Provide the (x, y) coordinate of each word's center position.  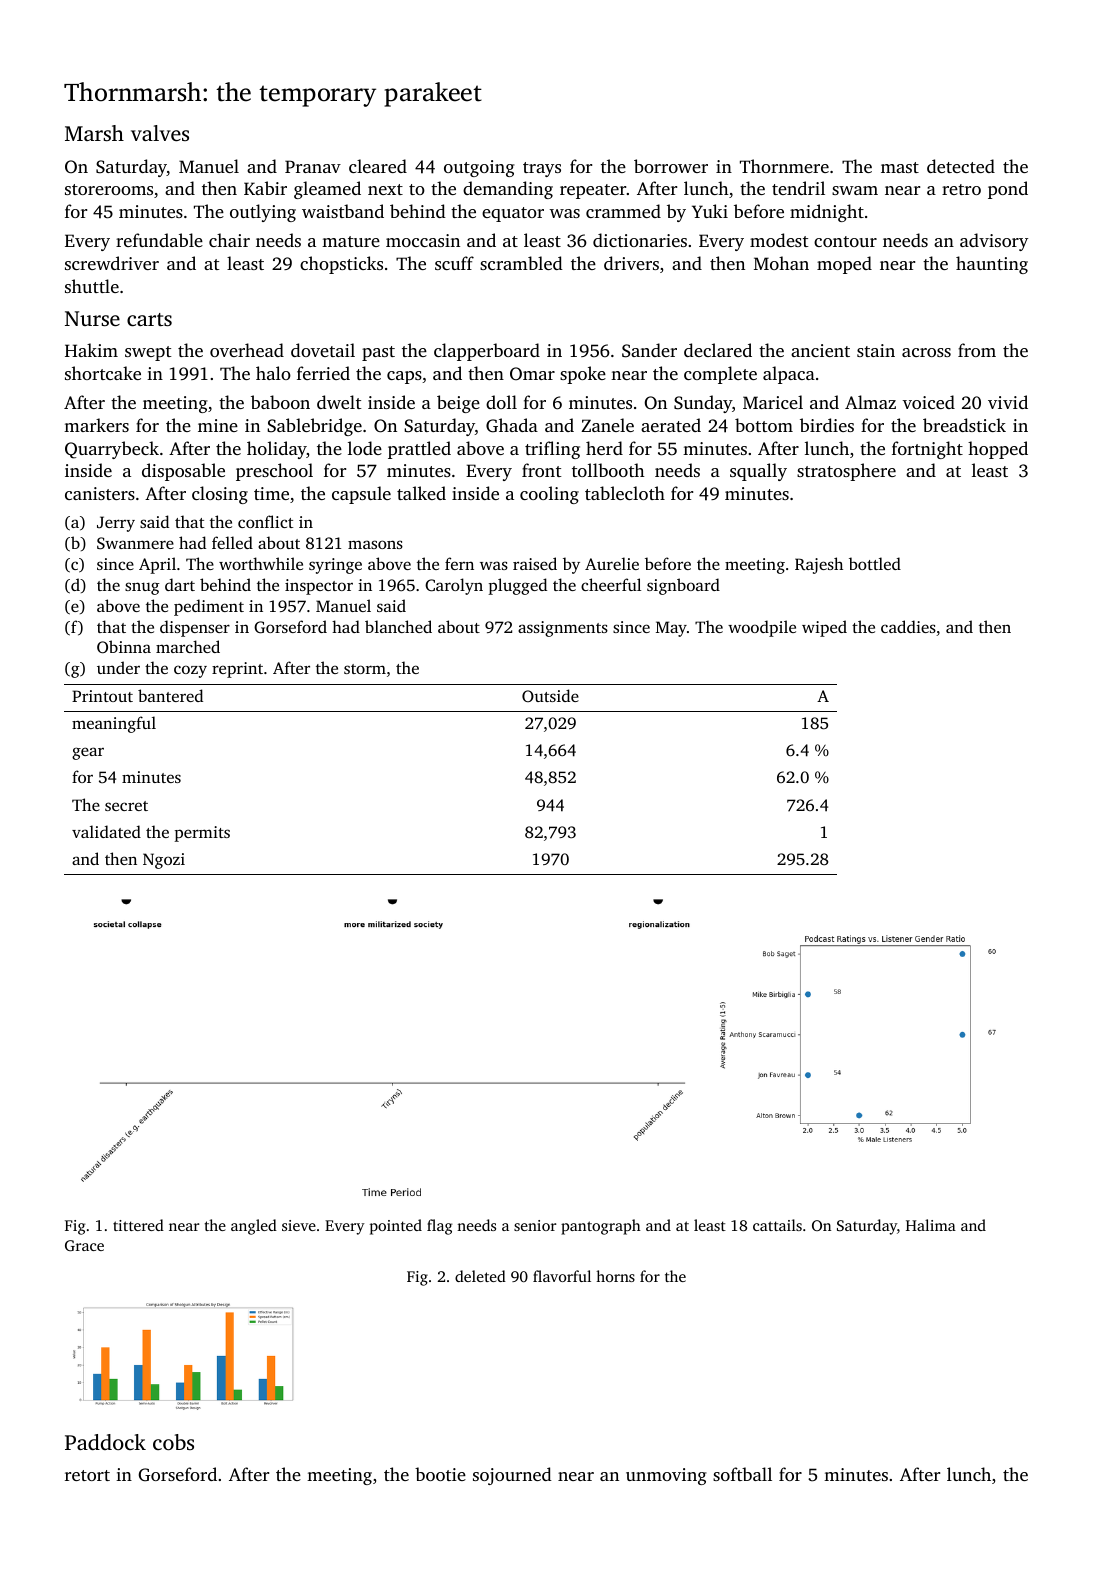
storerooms (109, 189)
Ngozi (164, 861)
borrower (671, 166)
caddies (908, 626)
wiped (824, 628)
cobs (173, 1442)
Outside (550, 695)
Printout (102, 696)
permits (202, 834)
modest (779, 240)
